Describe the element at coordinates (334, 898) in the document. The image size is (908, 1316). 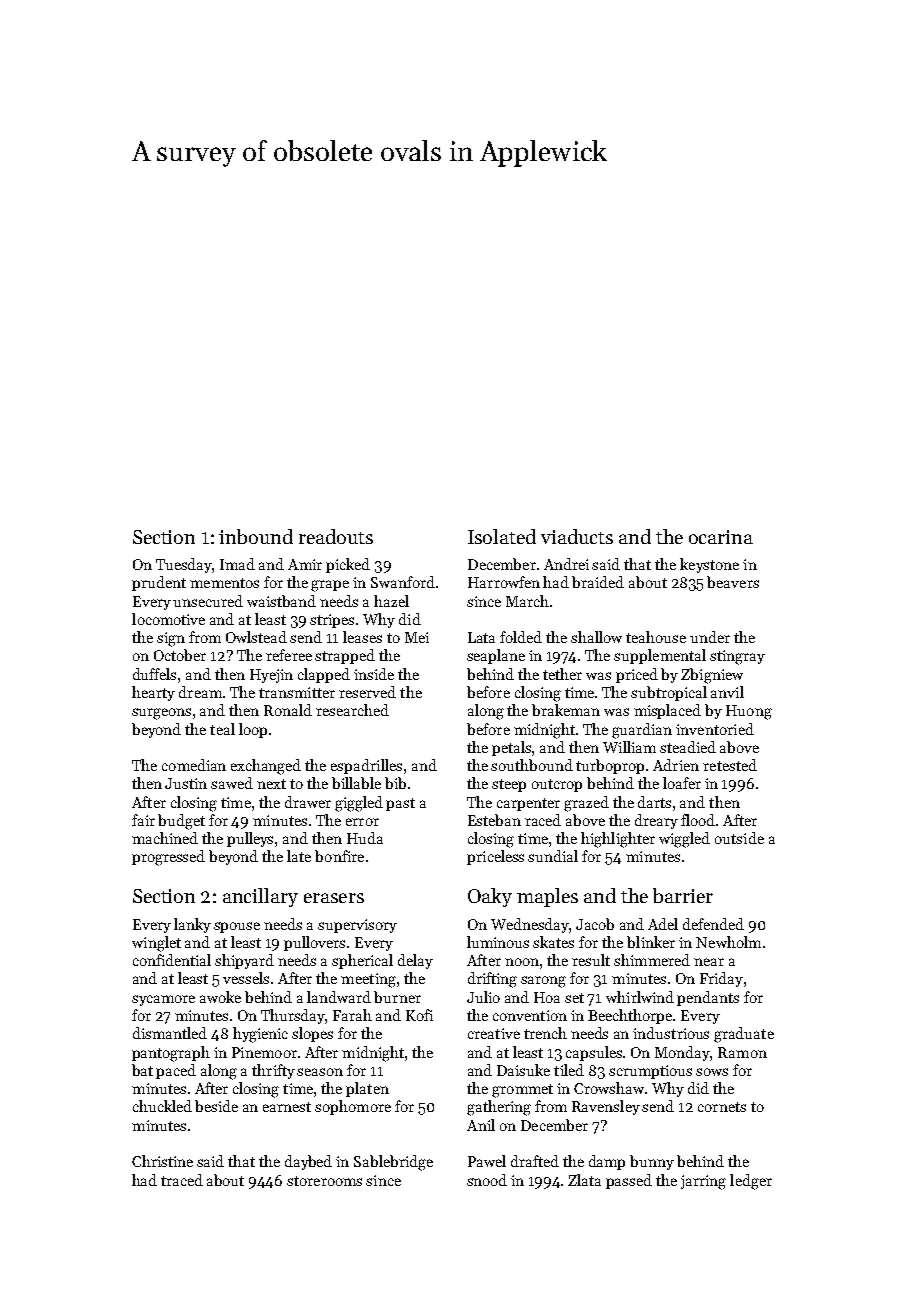
I see `erasers` at that location.
